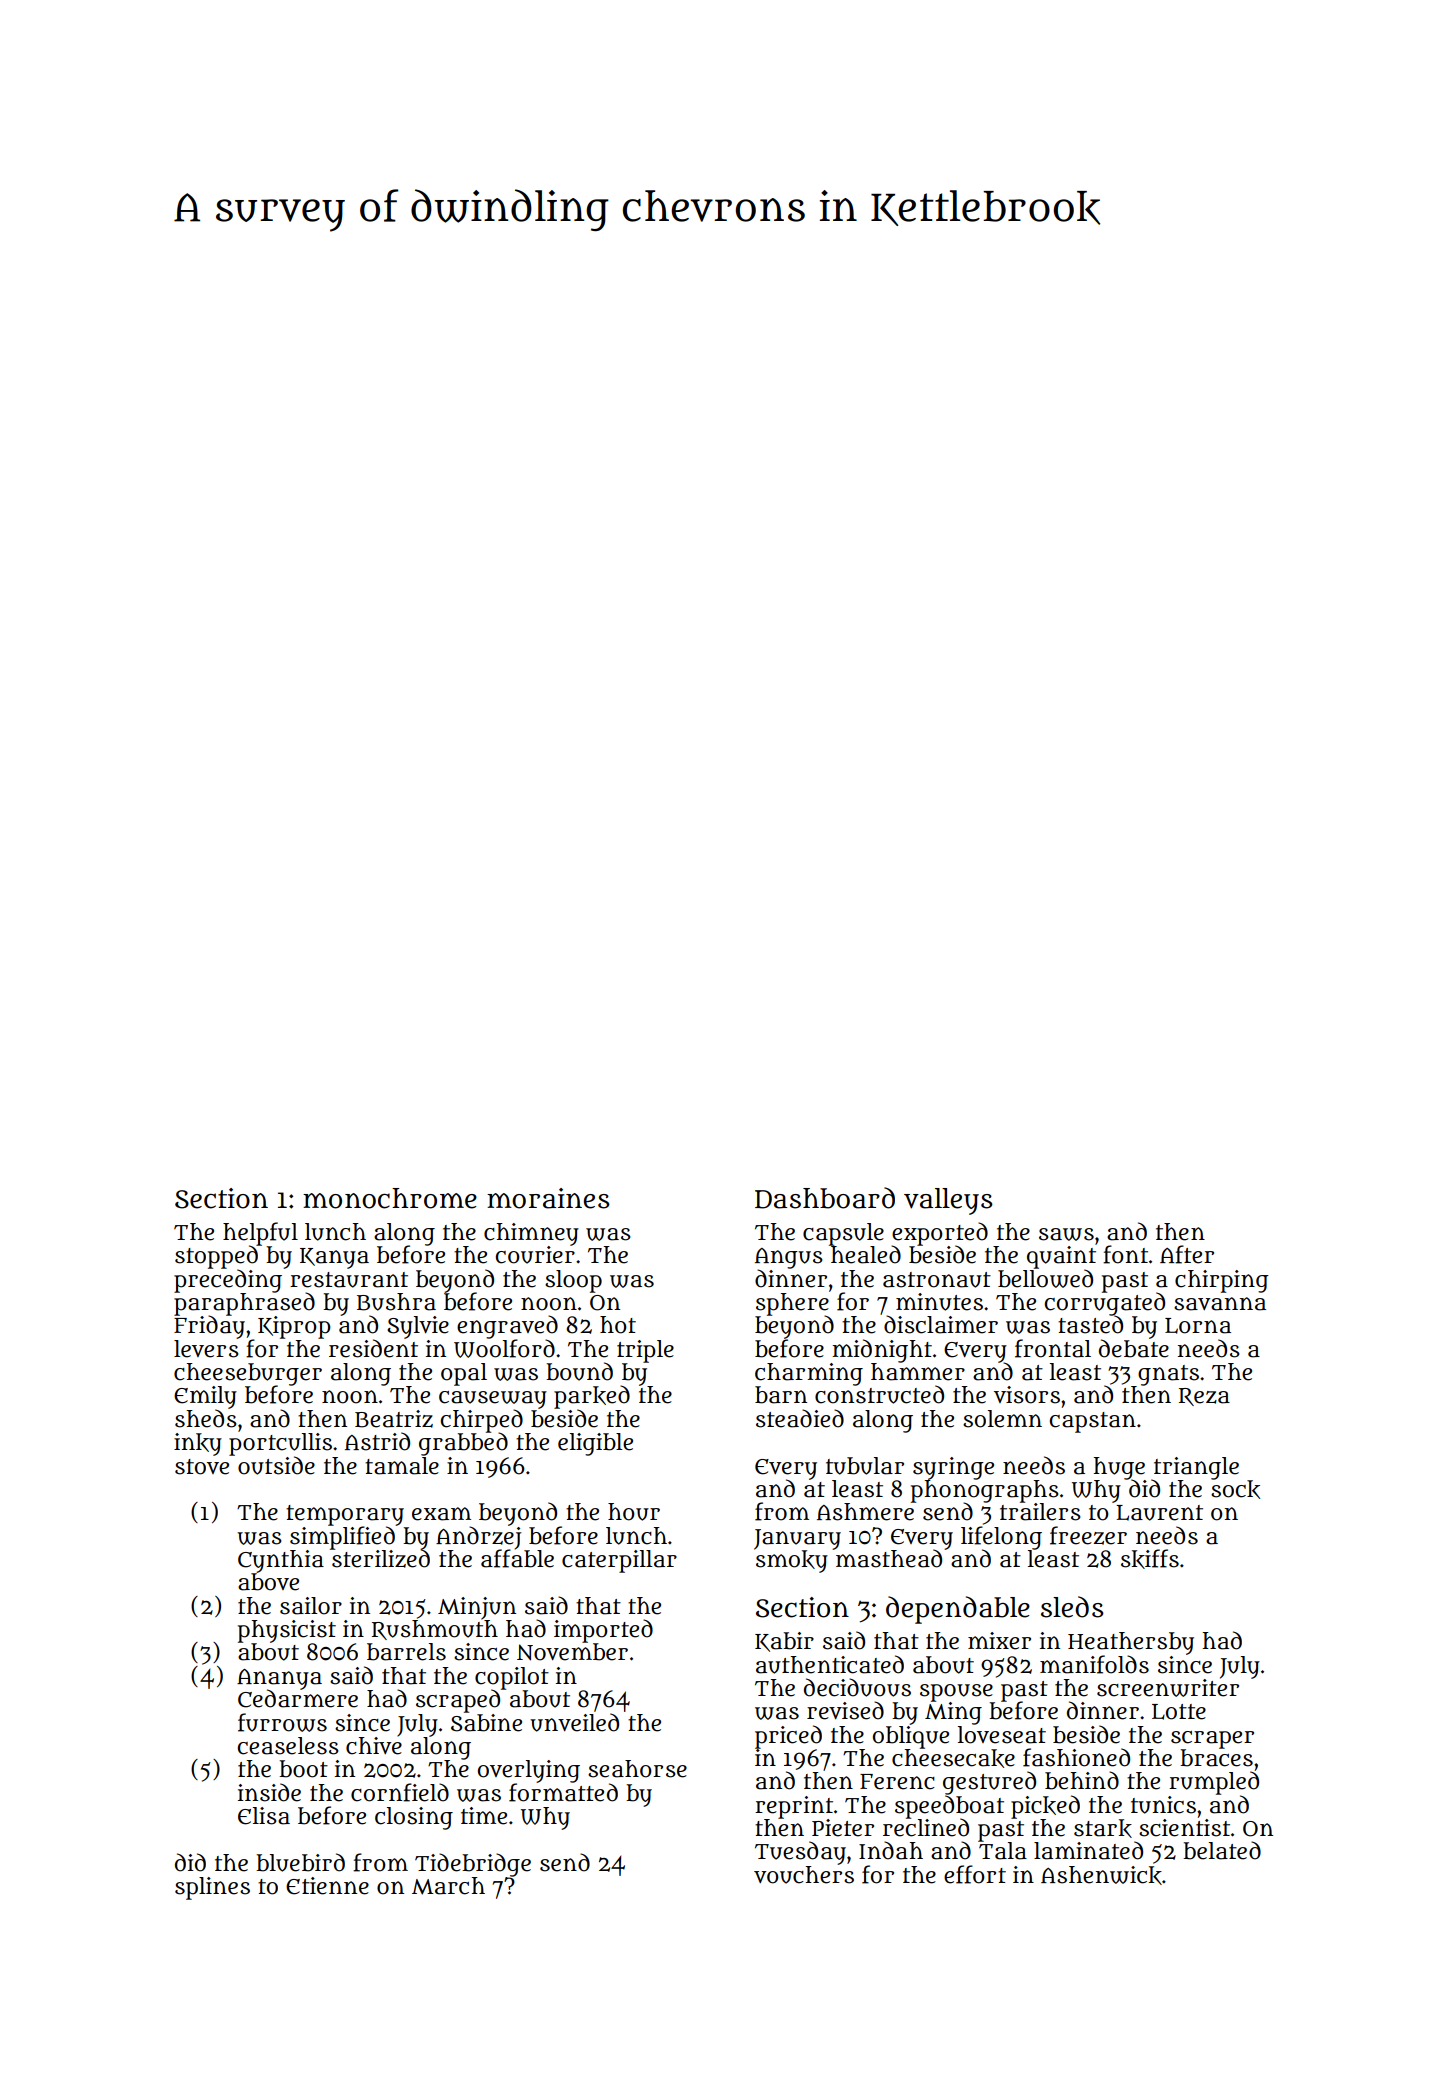  What do you see at coordinates (843, 1828) in the screenshot?
I see `Pieter` at bounding box center [843, 1828].
